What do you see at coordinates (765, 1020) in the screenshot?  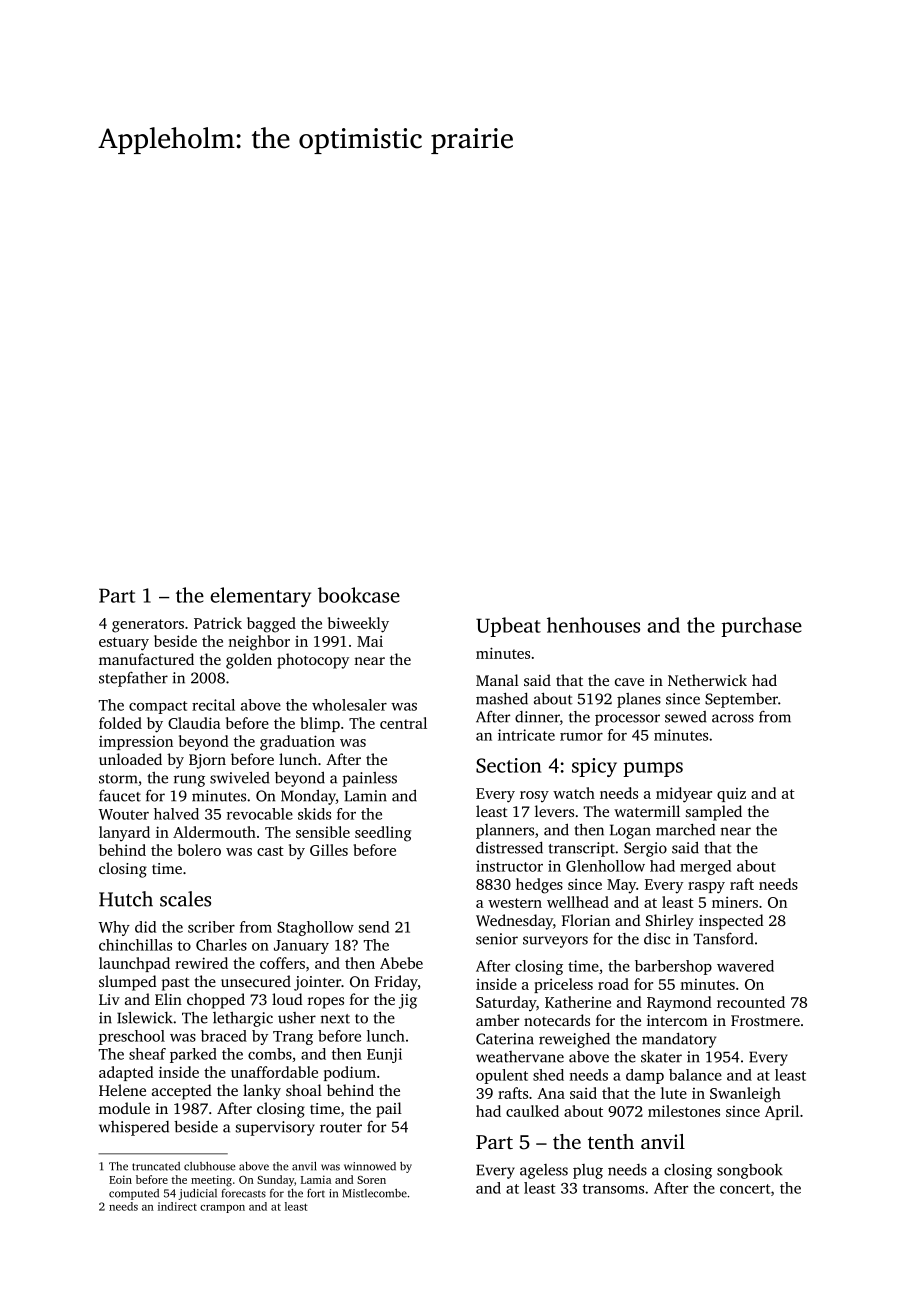 I see `Frostmere` at bounding box center [765, 1020].
